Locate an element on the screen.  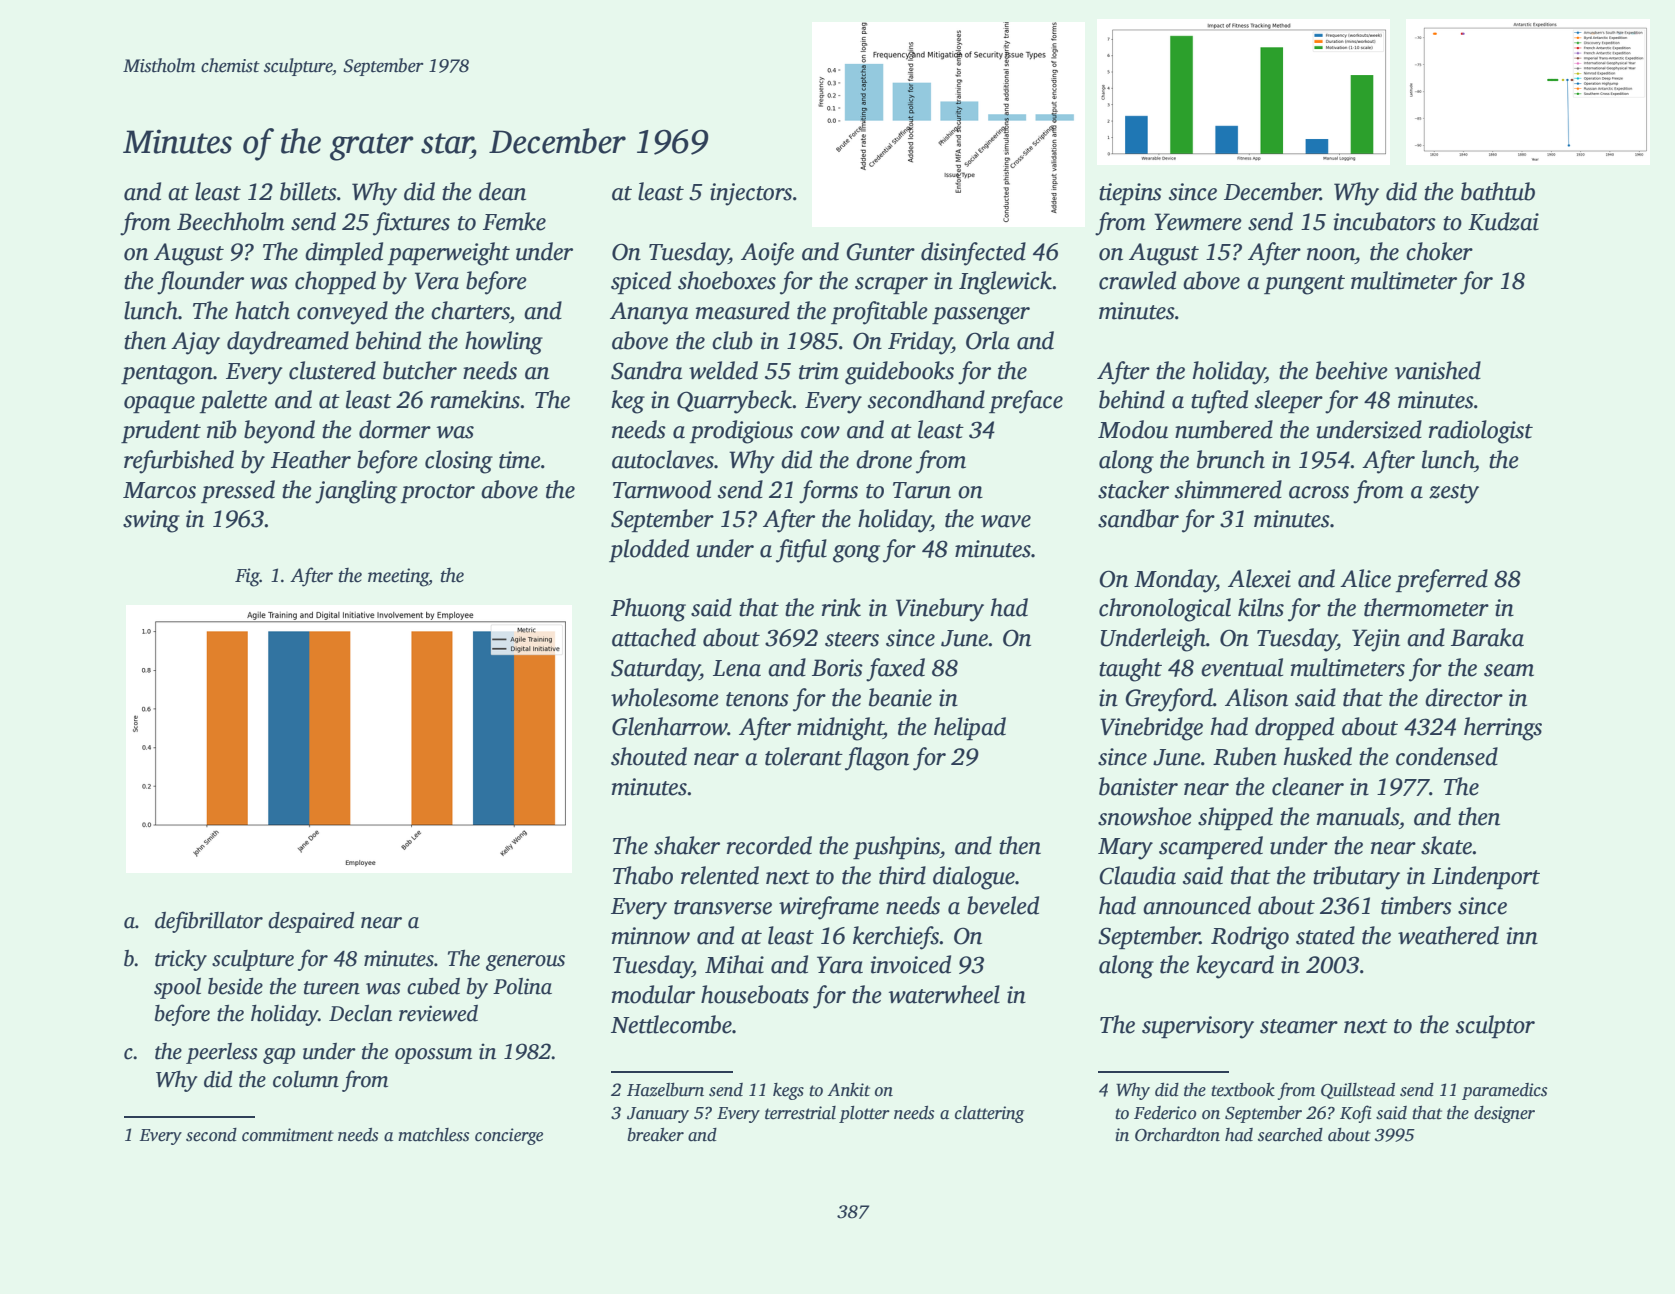
Beechholm is located at coordinates (230, 221).
